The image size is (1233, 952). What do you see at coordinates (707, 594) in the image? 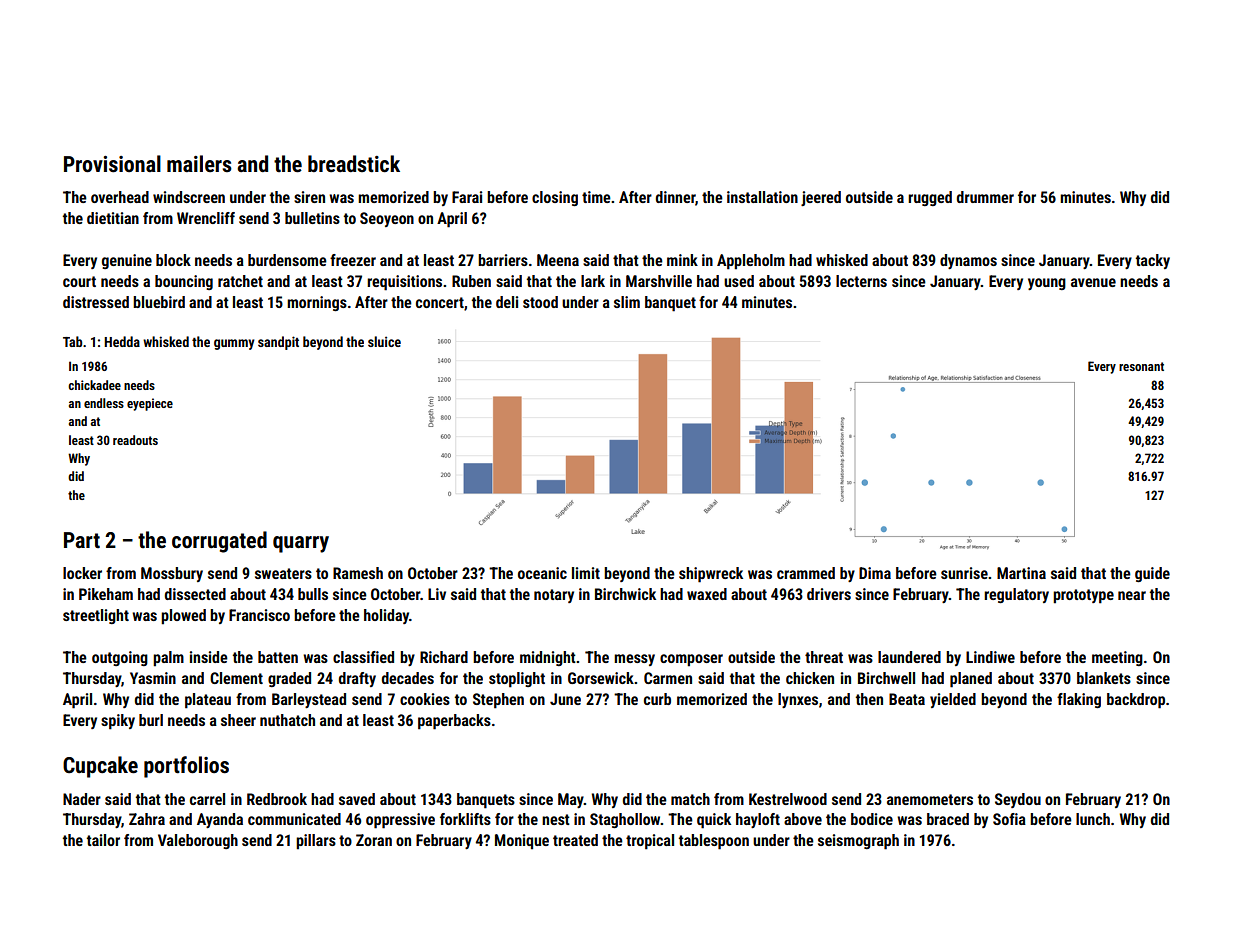
I see `waxed` at bounding box center [707, 594].
